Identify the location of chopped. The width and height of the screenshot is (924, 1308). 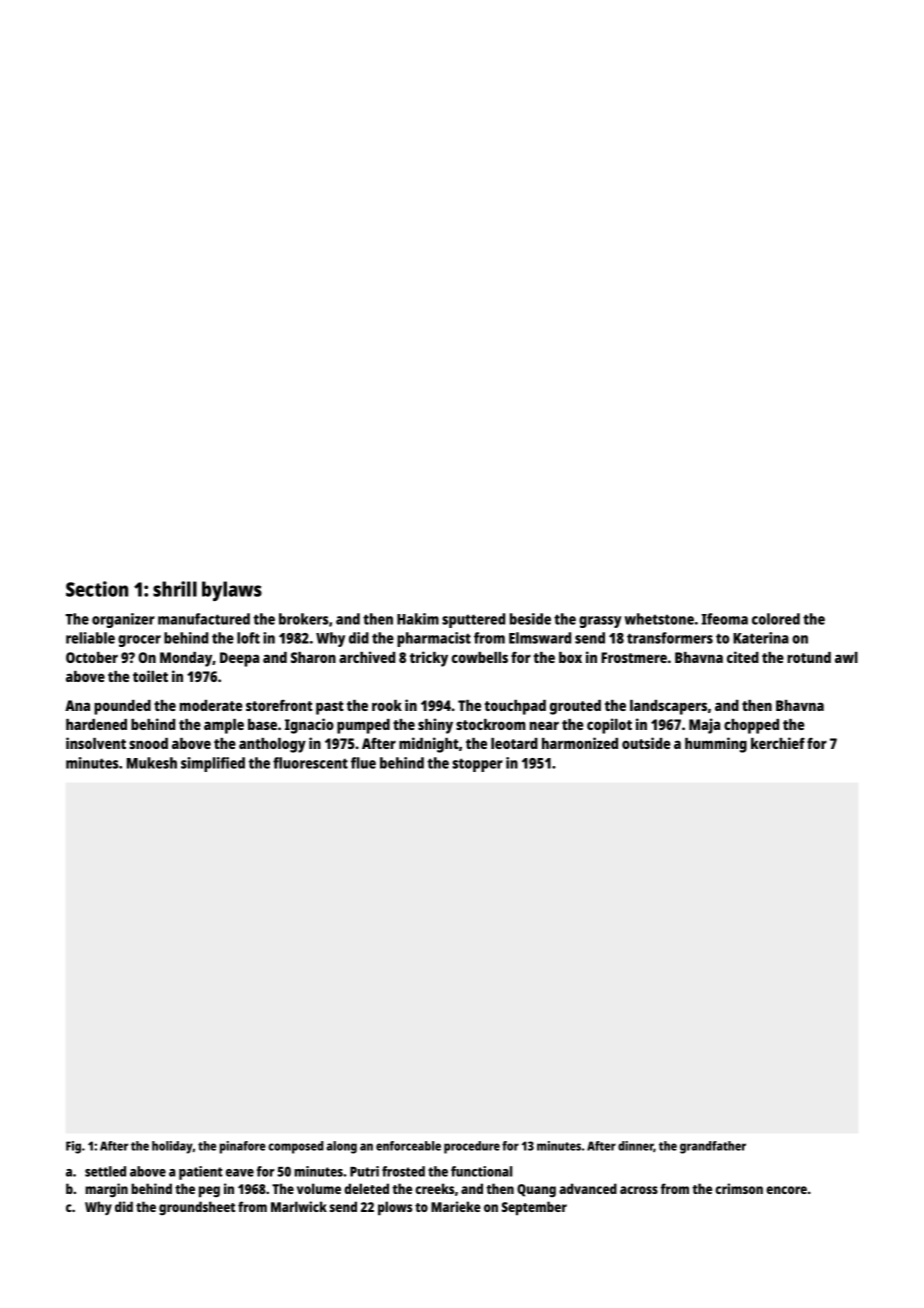
(751, 726).
